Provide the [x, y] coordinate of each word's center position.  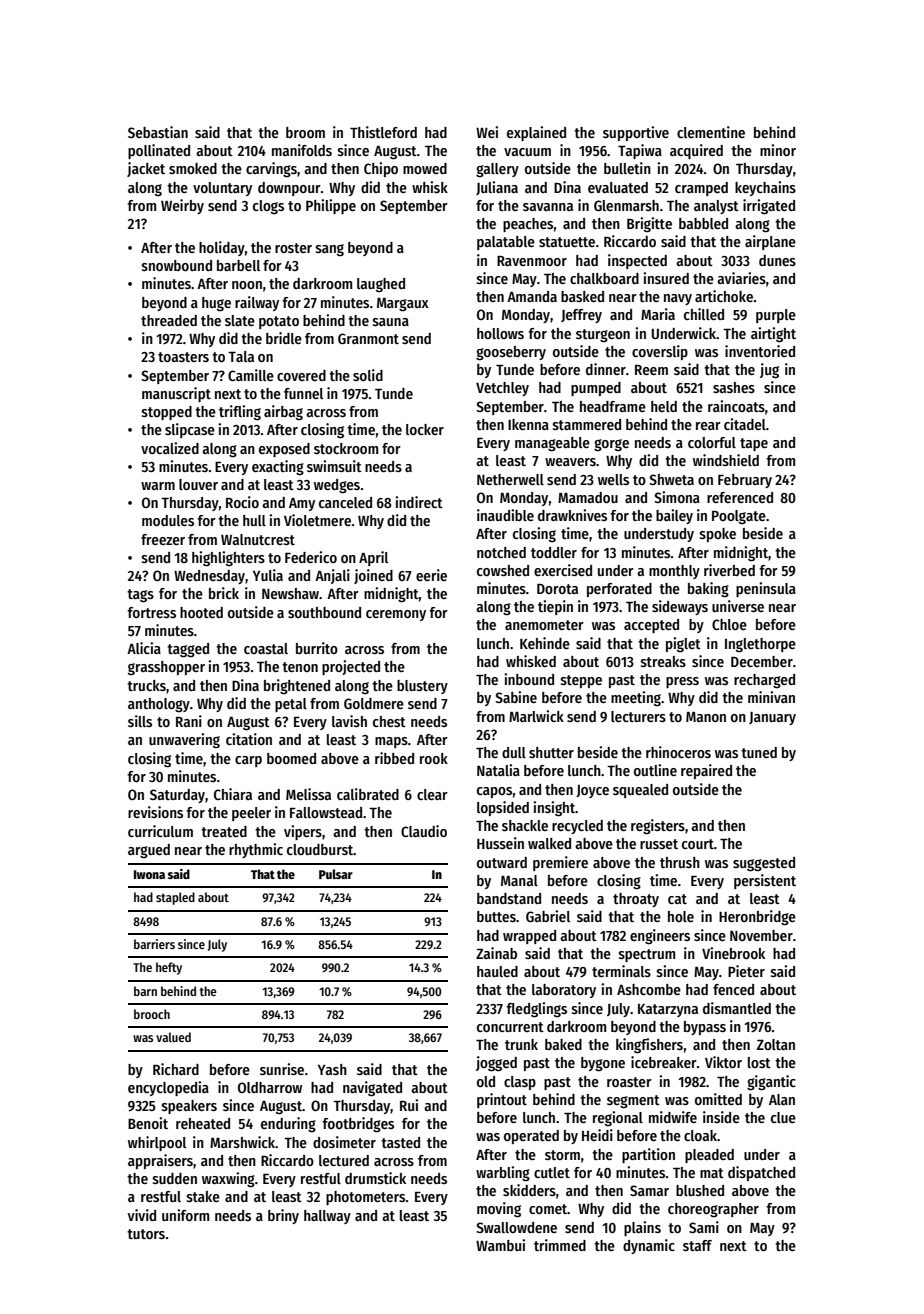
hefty [169, 968]
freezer [163, 539]
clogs [268, 207]
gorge [611, 445]
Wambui [500, 1245]
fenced [733, 989]
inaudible [505, 515]
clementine [711, 132]
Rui [409, 1105]
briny [283, 1216]
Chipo [381, 169]
